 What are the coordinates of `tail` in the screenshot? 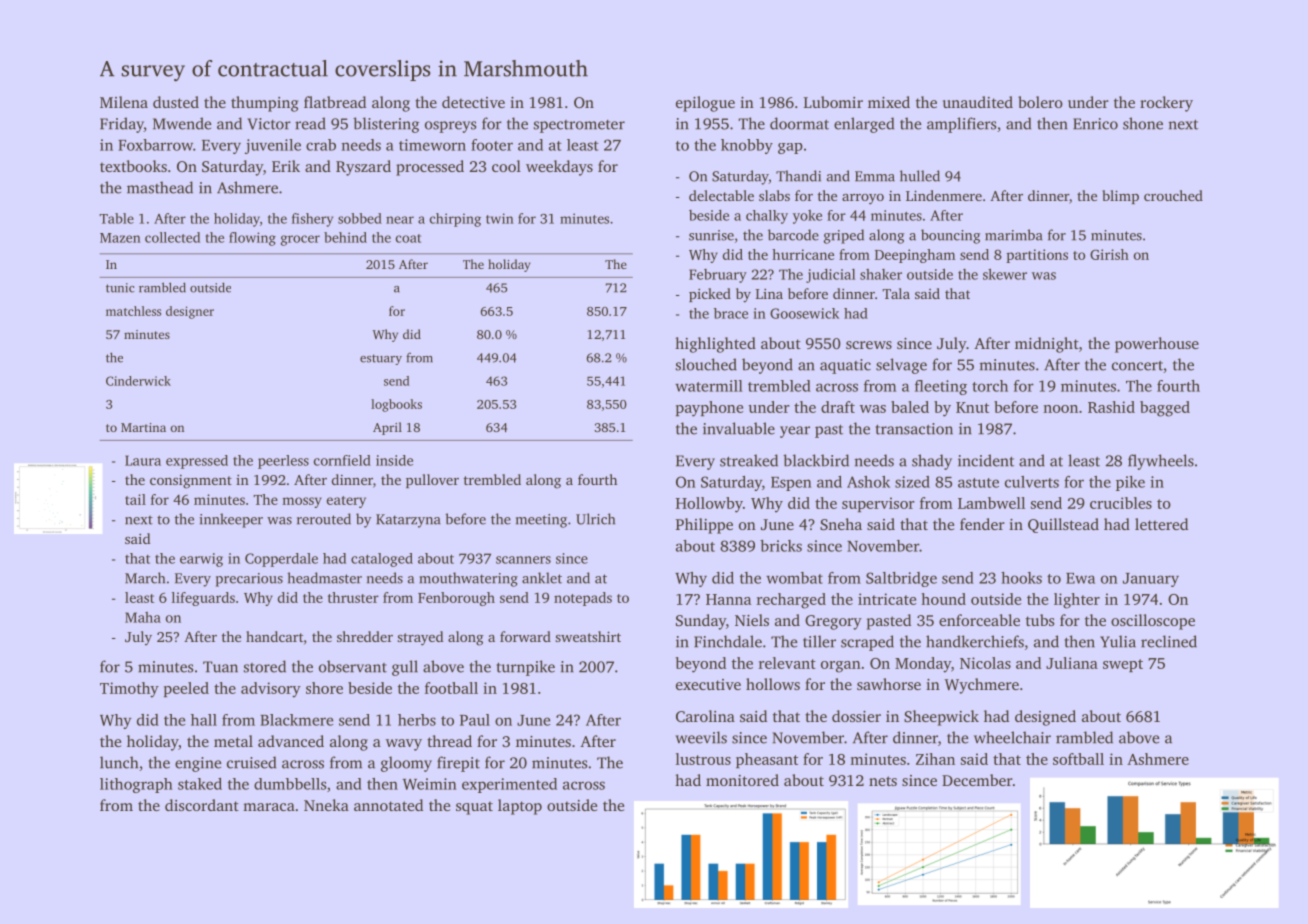 It's located at (135, 499).
